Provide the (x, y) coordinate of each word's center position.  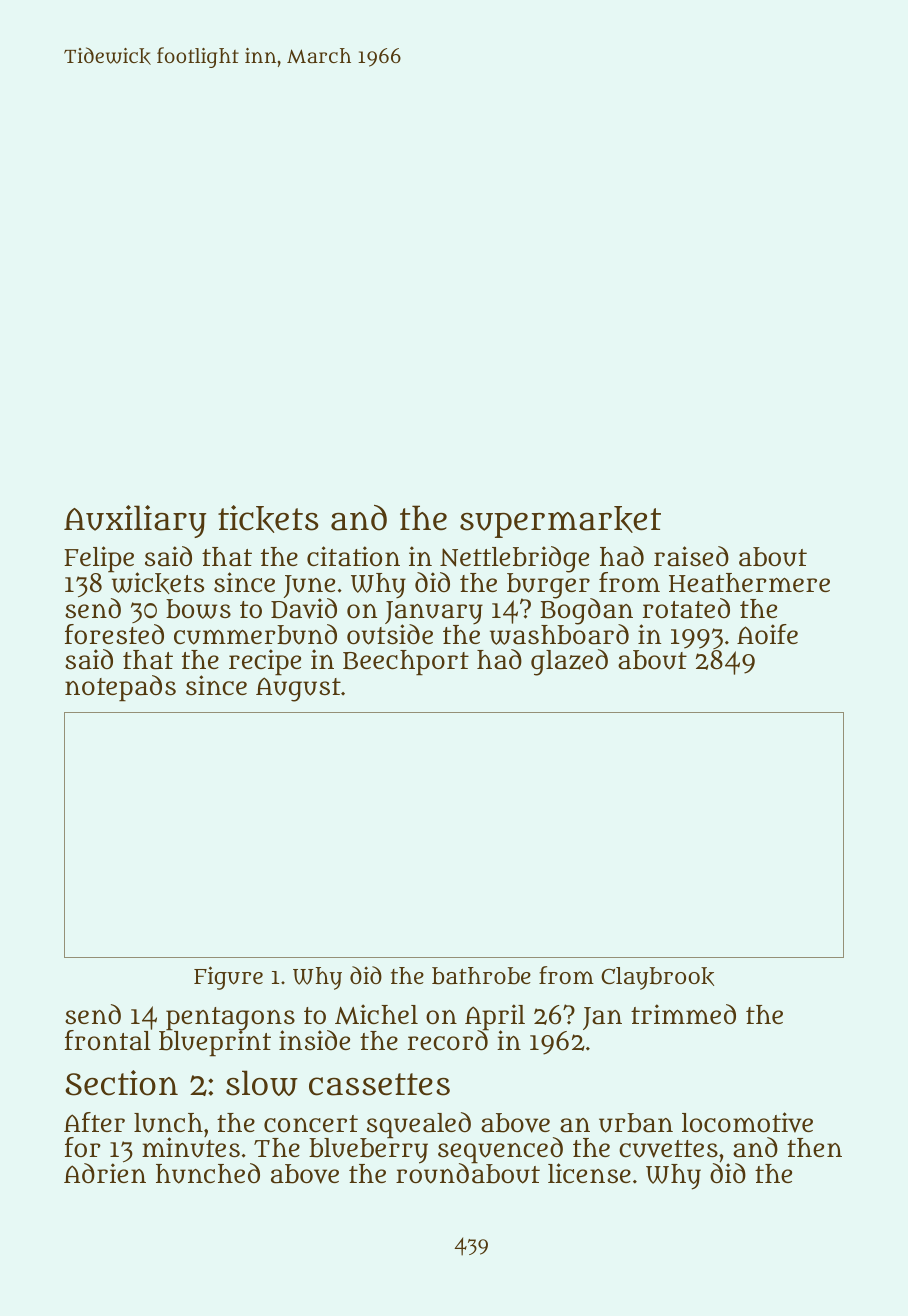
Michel (376, 1014)
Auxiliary (135, 521)
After (94, 1122)
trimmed (683, 1014)
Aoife (767, 634)
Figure (228, 978)
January (434, 612)
